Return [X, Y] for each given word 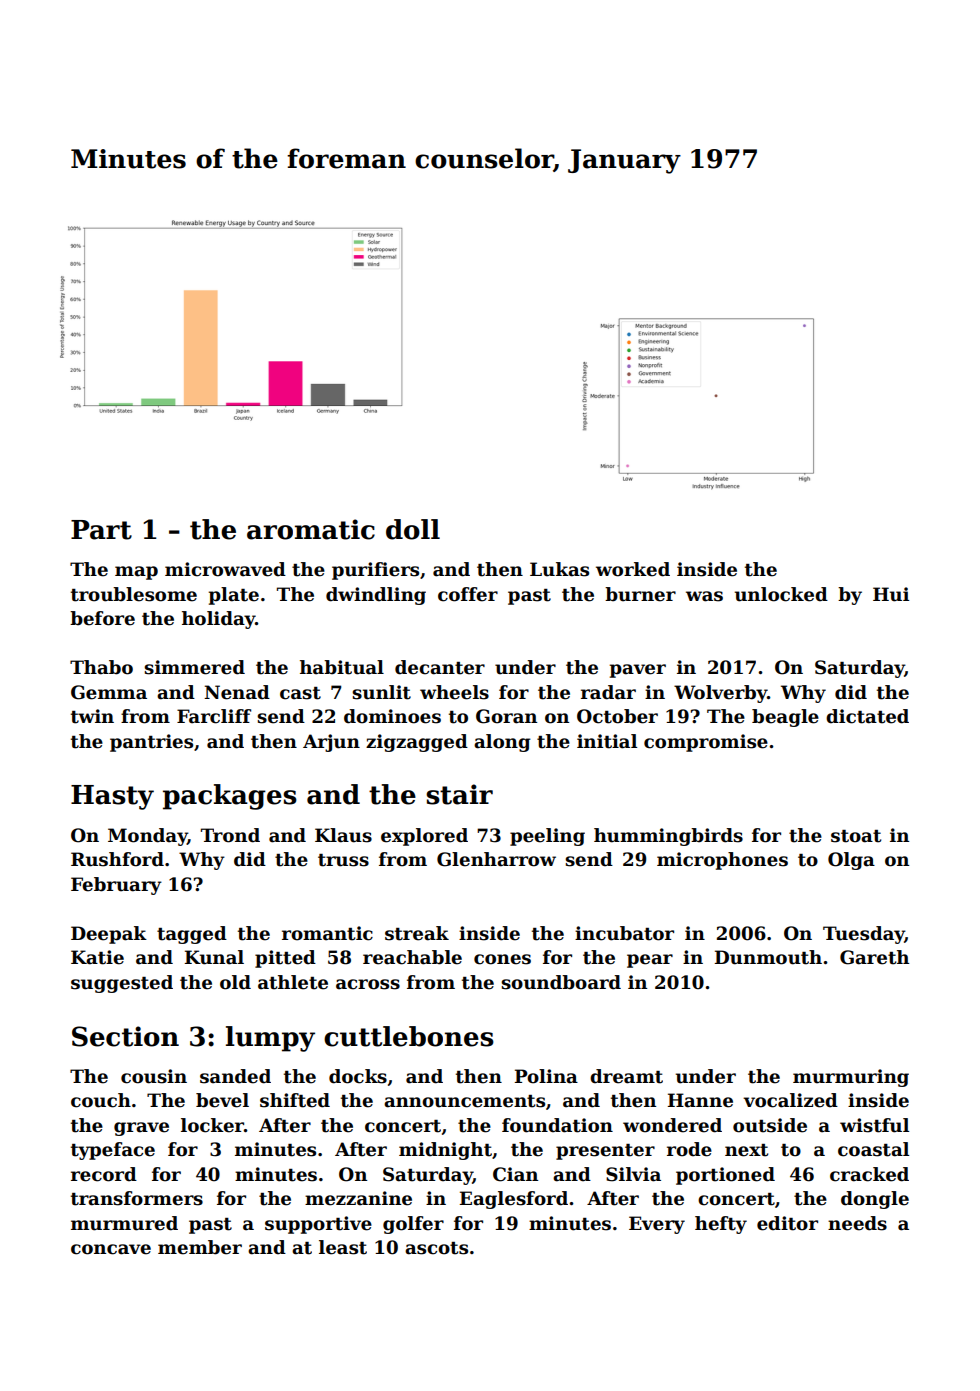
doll [413, 529]
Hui [891, 594]
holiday [218, 620]
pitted [285, 959]
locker [212, 1125]
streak [417, 933]
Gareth [874, 957]
